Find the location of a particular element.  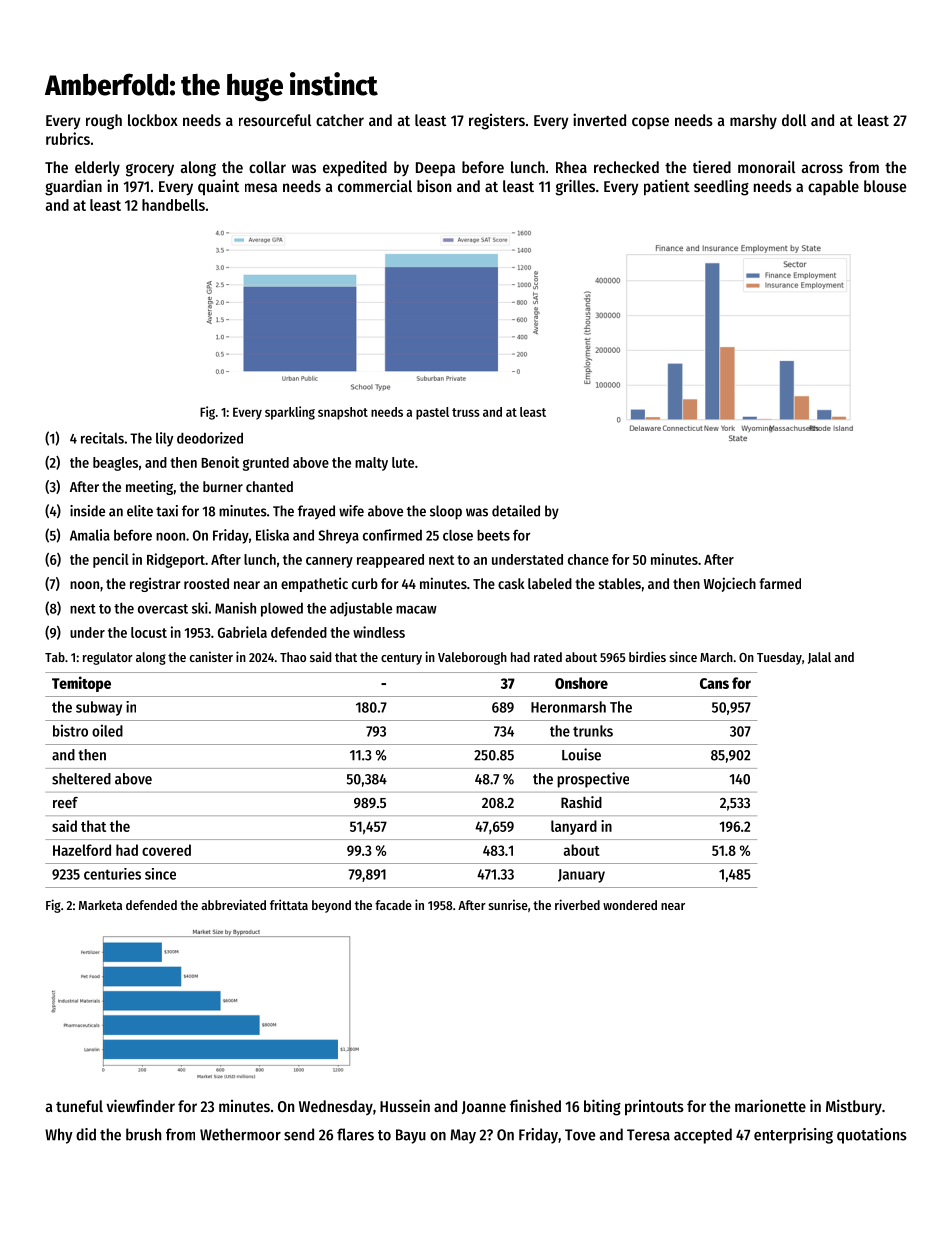

accepted is located at coordinates (703, 1136).
